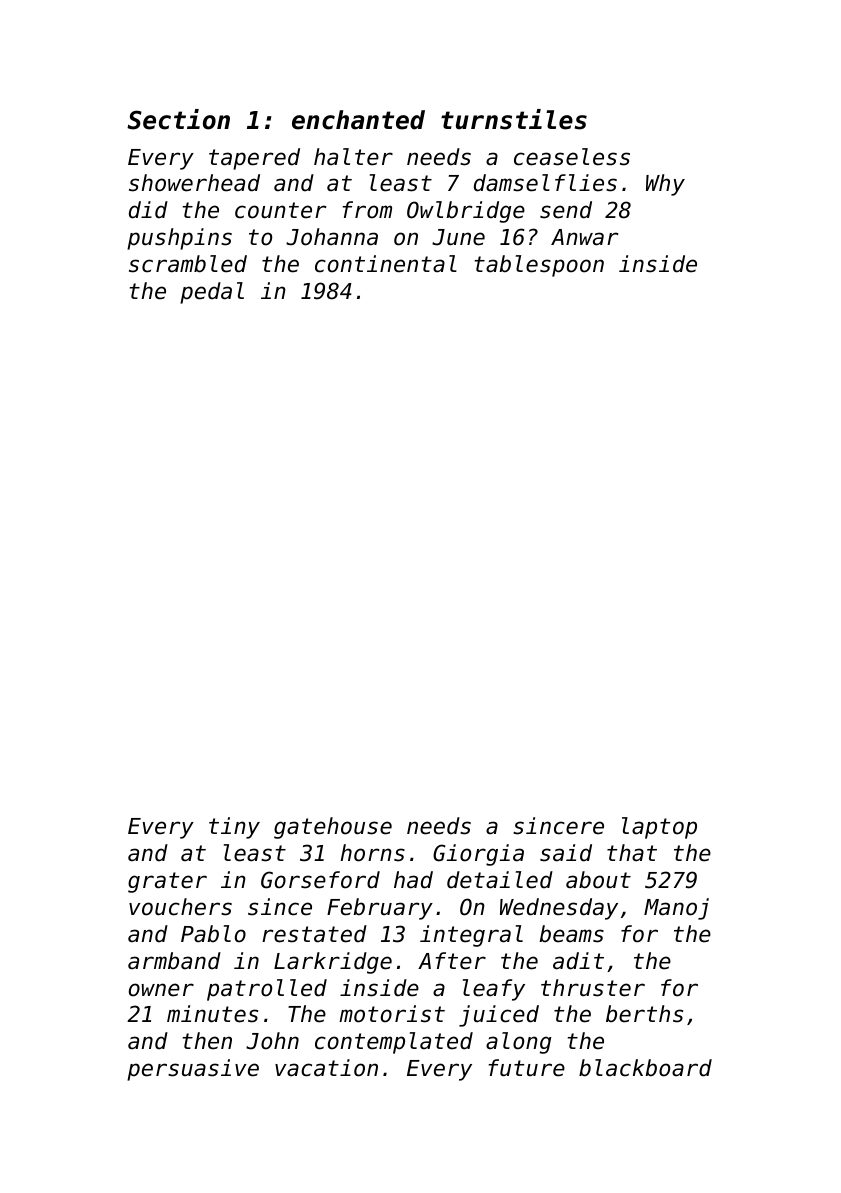  What do you see at coordinates (539, 266) in the page?
I see `tablespoon` at bounding box center [539, 266].
